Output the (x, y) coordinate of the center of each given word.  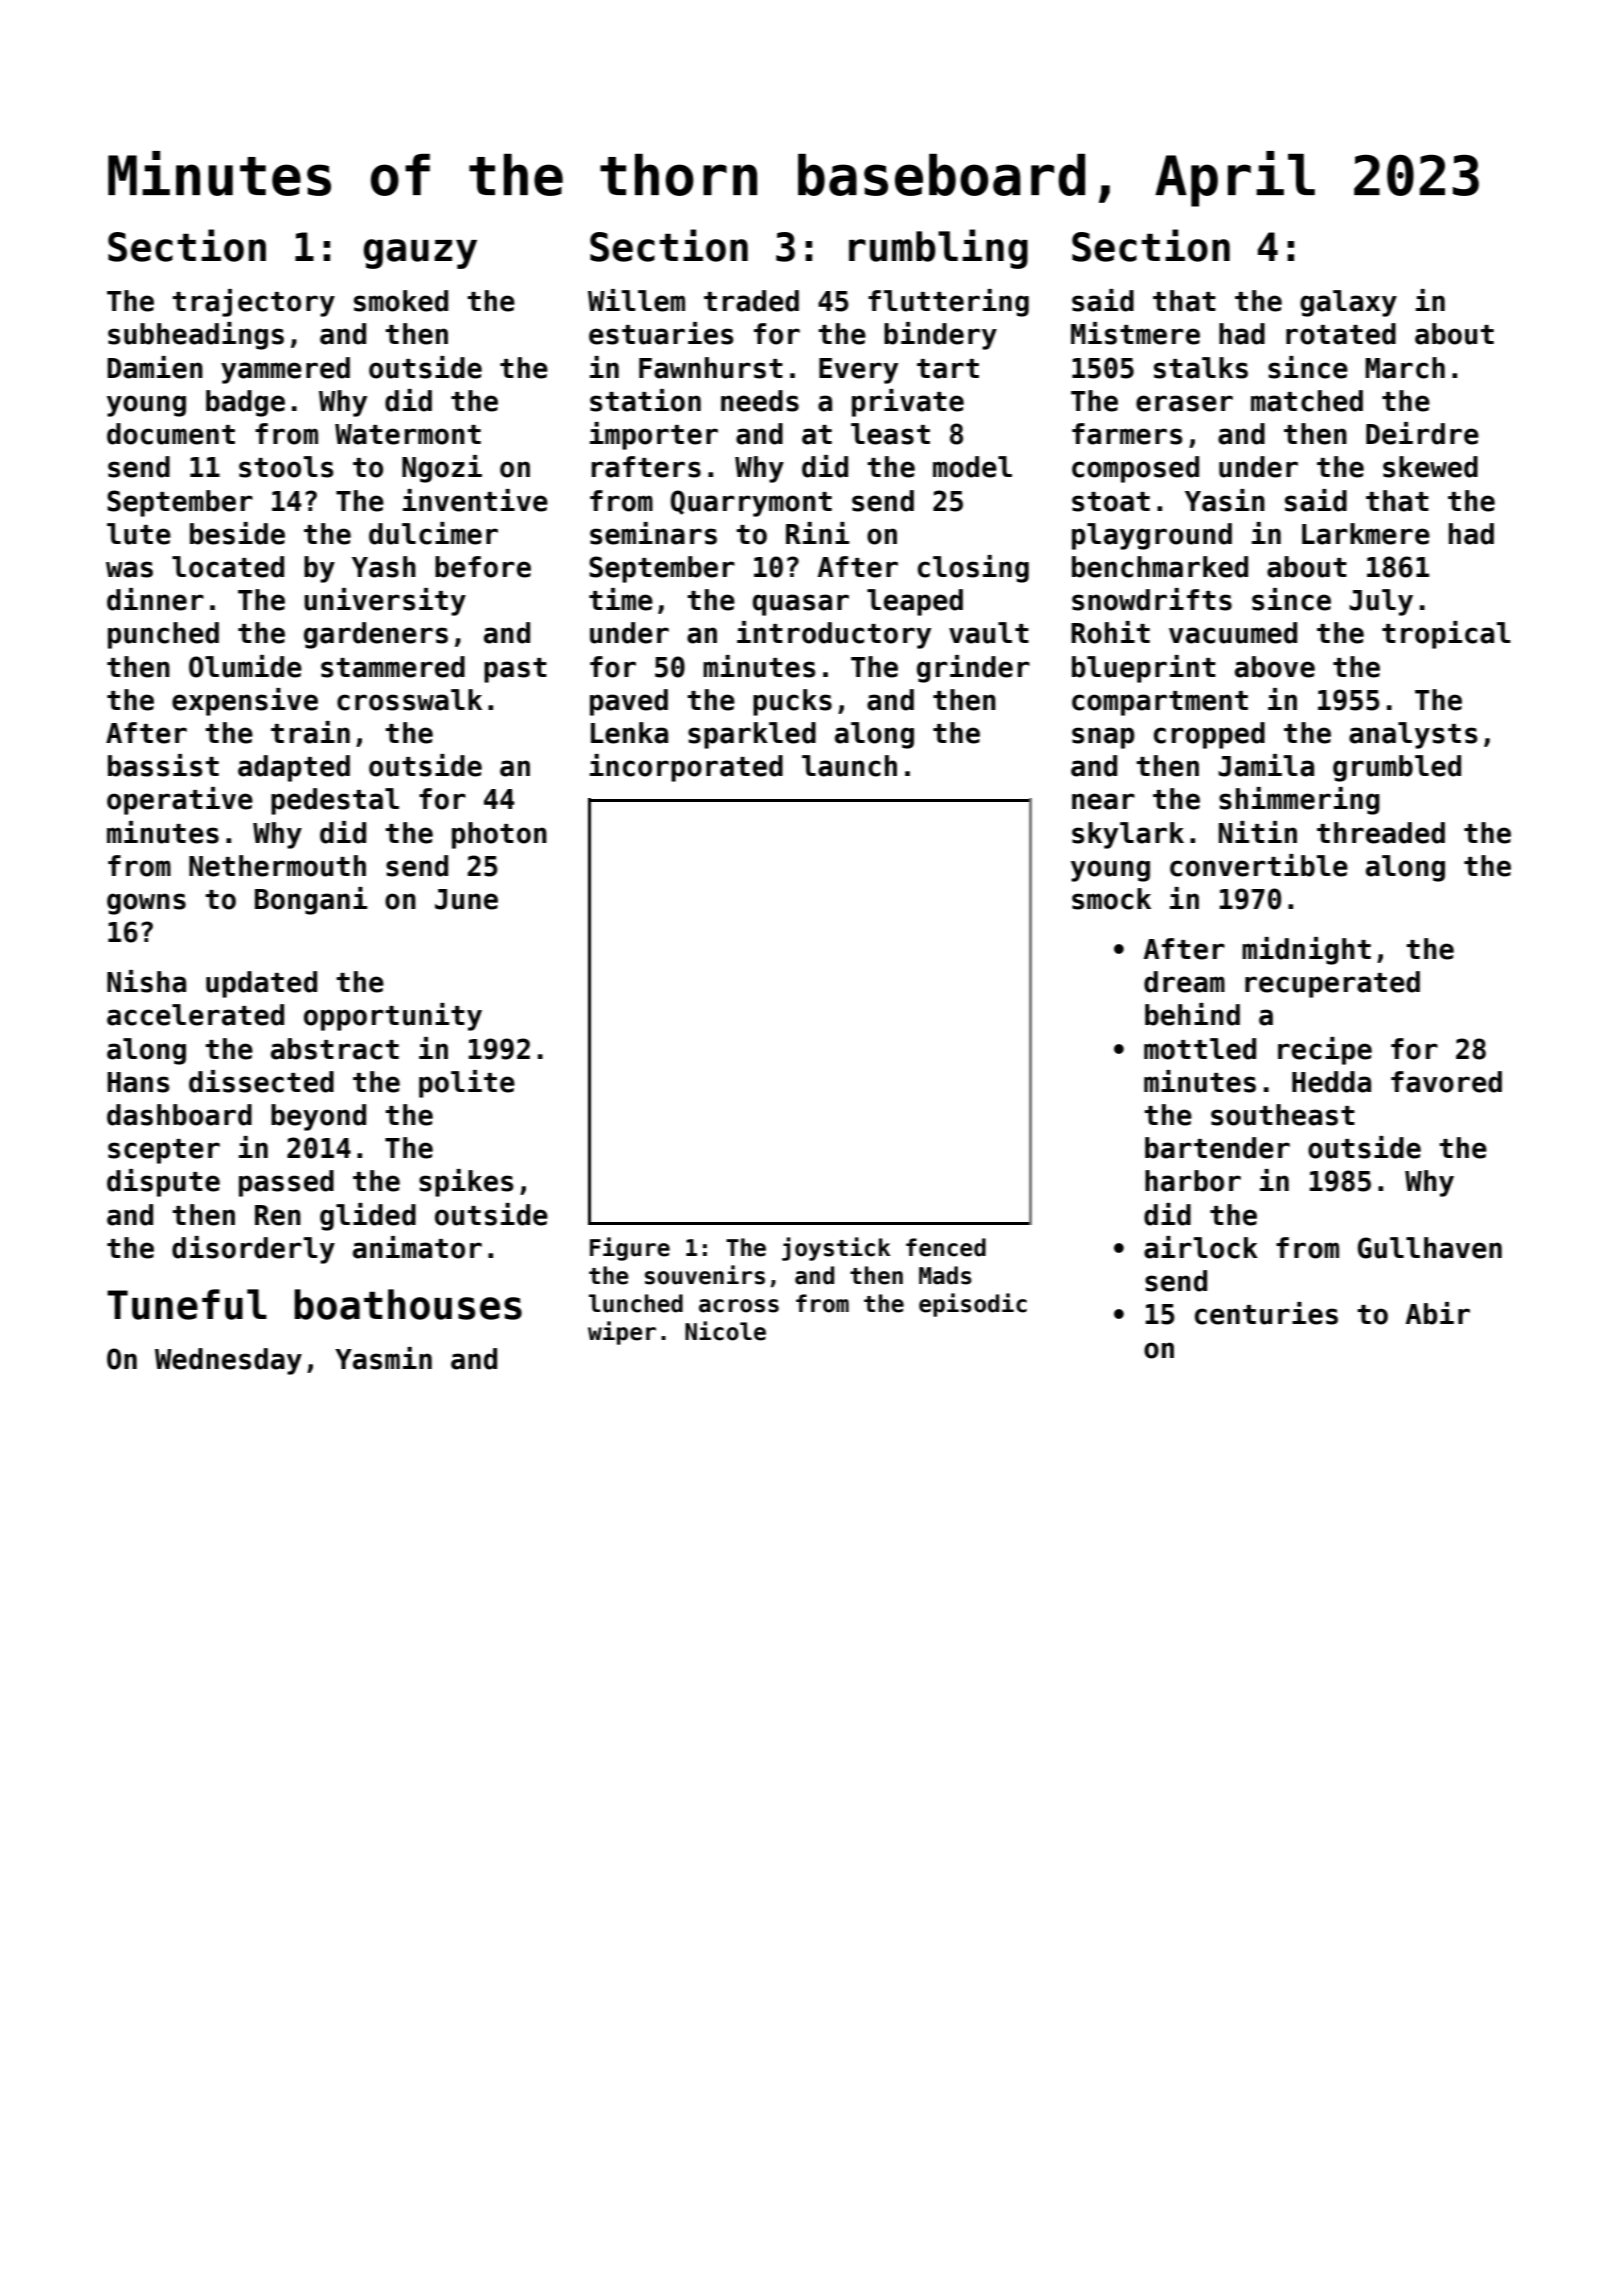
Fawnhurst (711, 368)
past (515, 670)
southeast (1283, 1115)
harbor (1193, 1181)
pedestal (335, 801)
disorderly (253, 1250)
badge (245, 403)
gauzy (420, 254)
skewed (1430, 467)
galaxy (1348, 303)
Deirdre (1422, 433)
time (621, 599)
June (466, 899)
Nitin (1258, 832)
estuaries (661, 333)
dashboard (179, 1115)
